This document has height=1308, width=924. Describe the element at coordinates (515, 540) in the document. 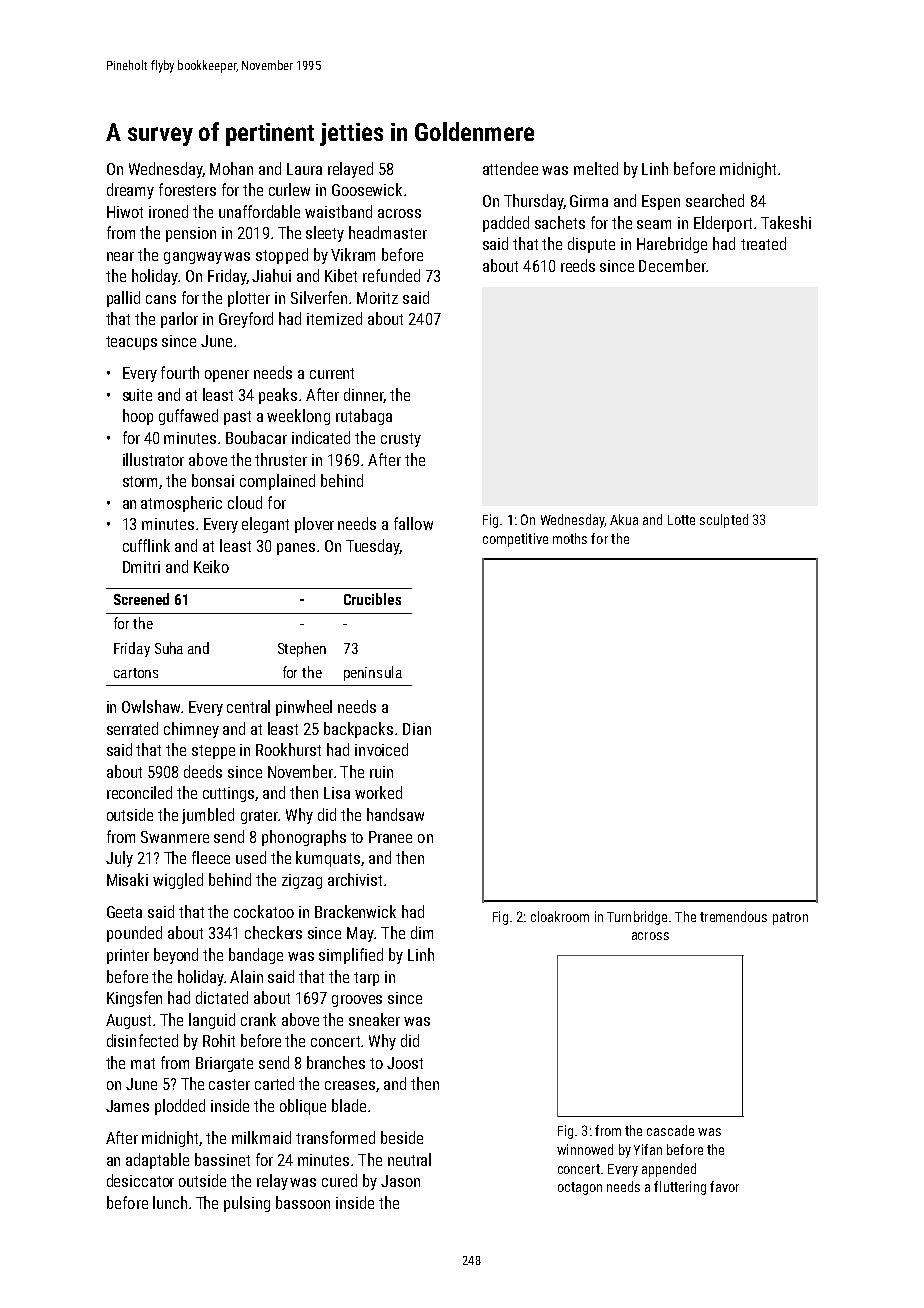

I see `competitive` at that location.
